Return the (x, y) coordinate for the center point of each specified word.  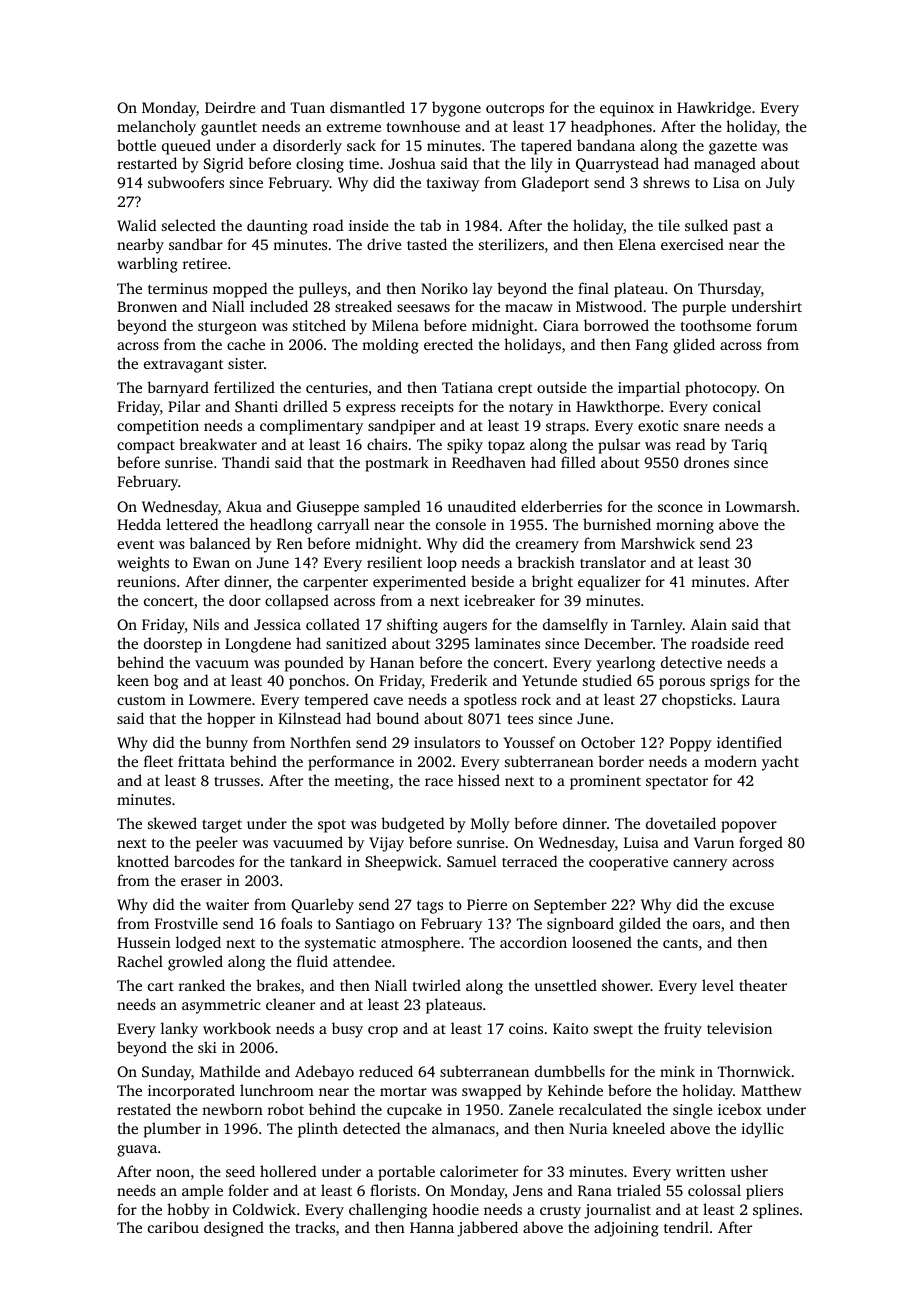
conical (737, 406)
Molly (490, 825)
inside (369, 225)
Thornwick (754, 1071)
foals (296, 923)
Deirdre (230, 107)
